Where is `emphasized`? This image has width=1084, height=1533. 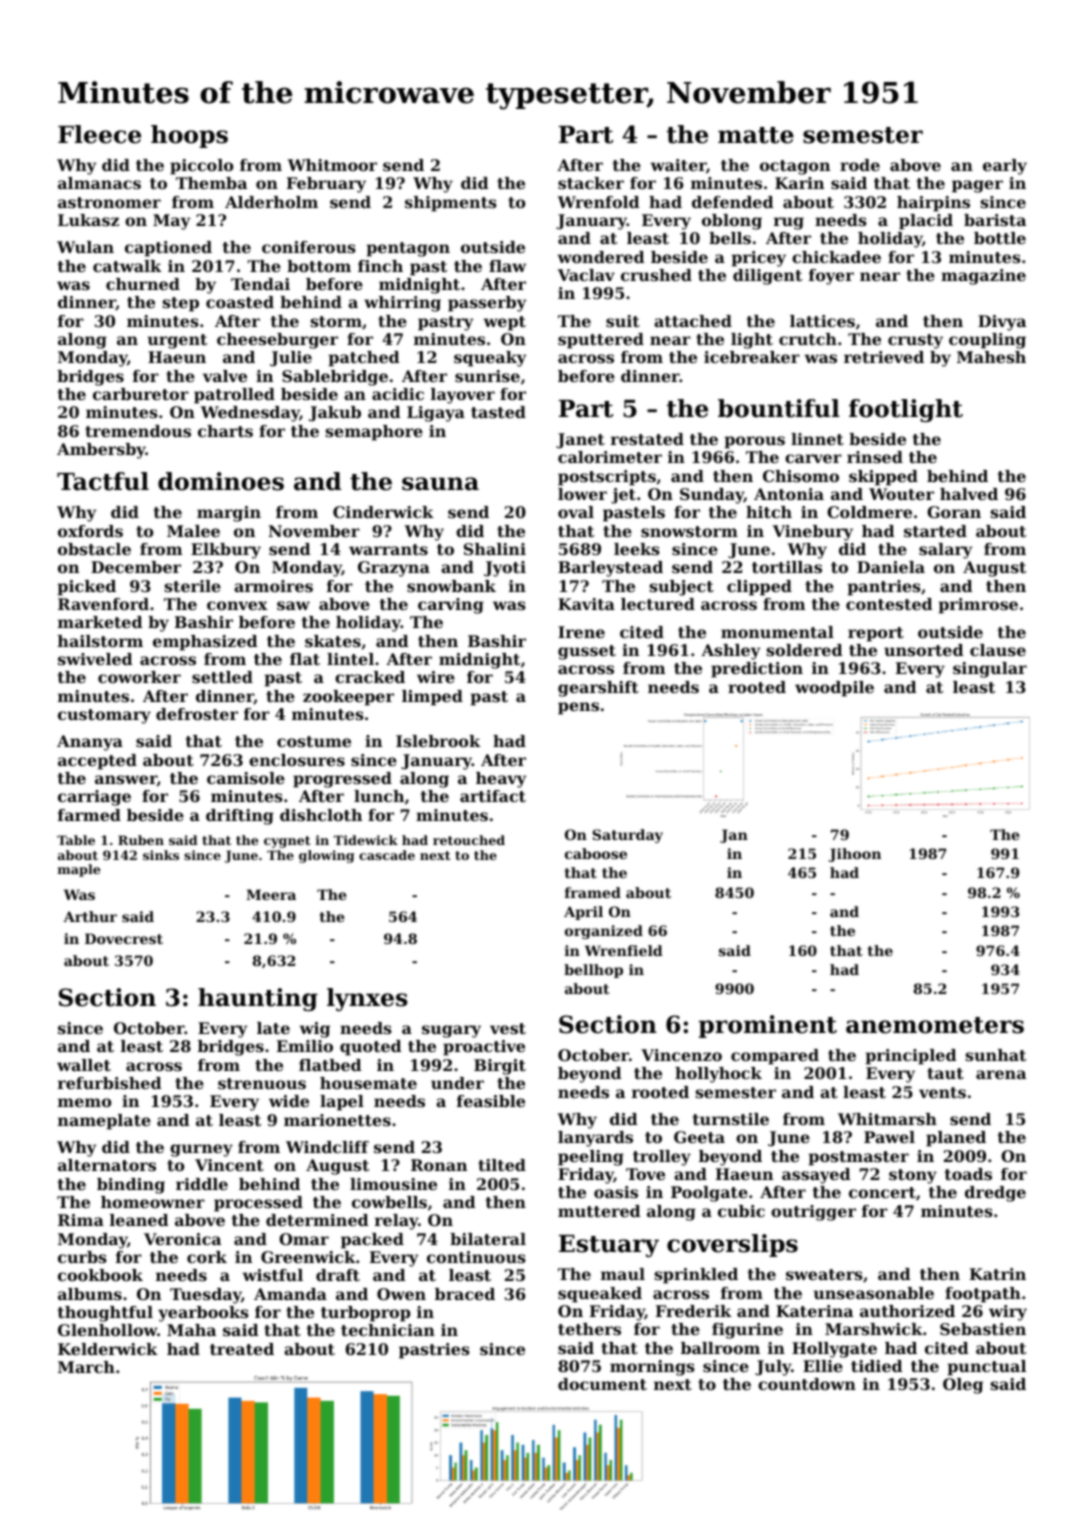 emphasized is located at coordinates (205, 643).
